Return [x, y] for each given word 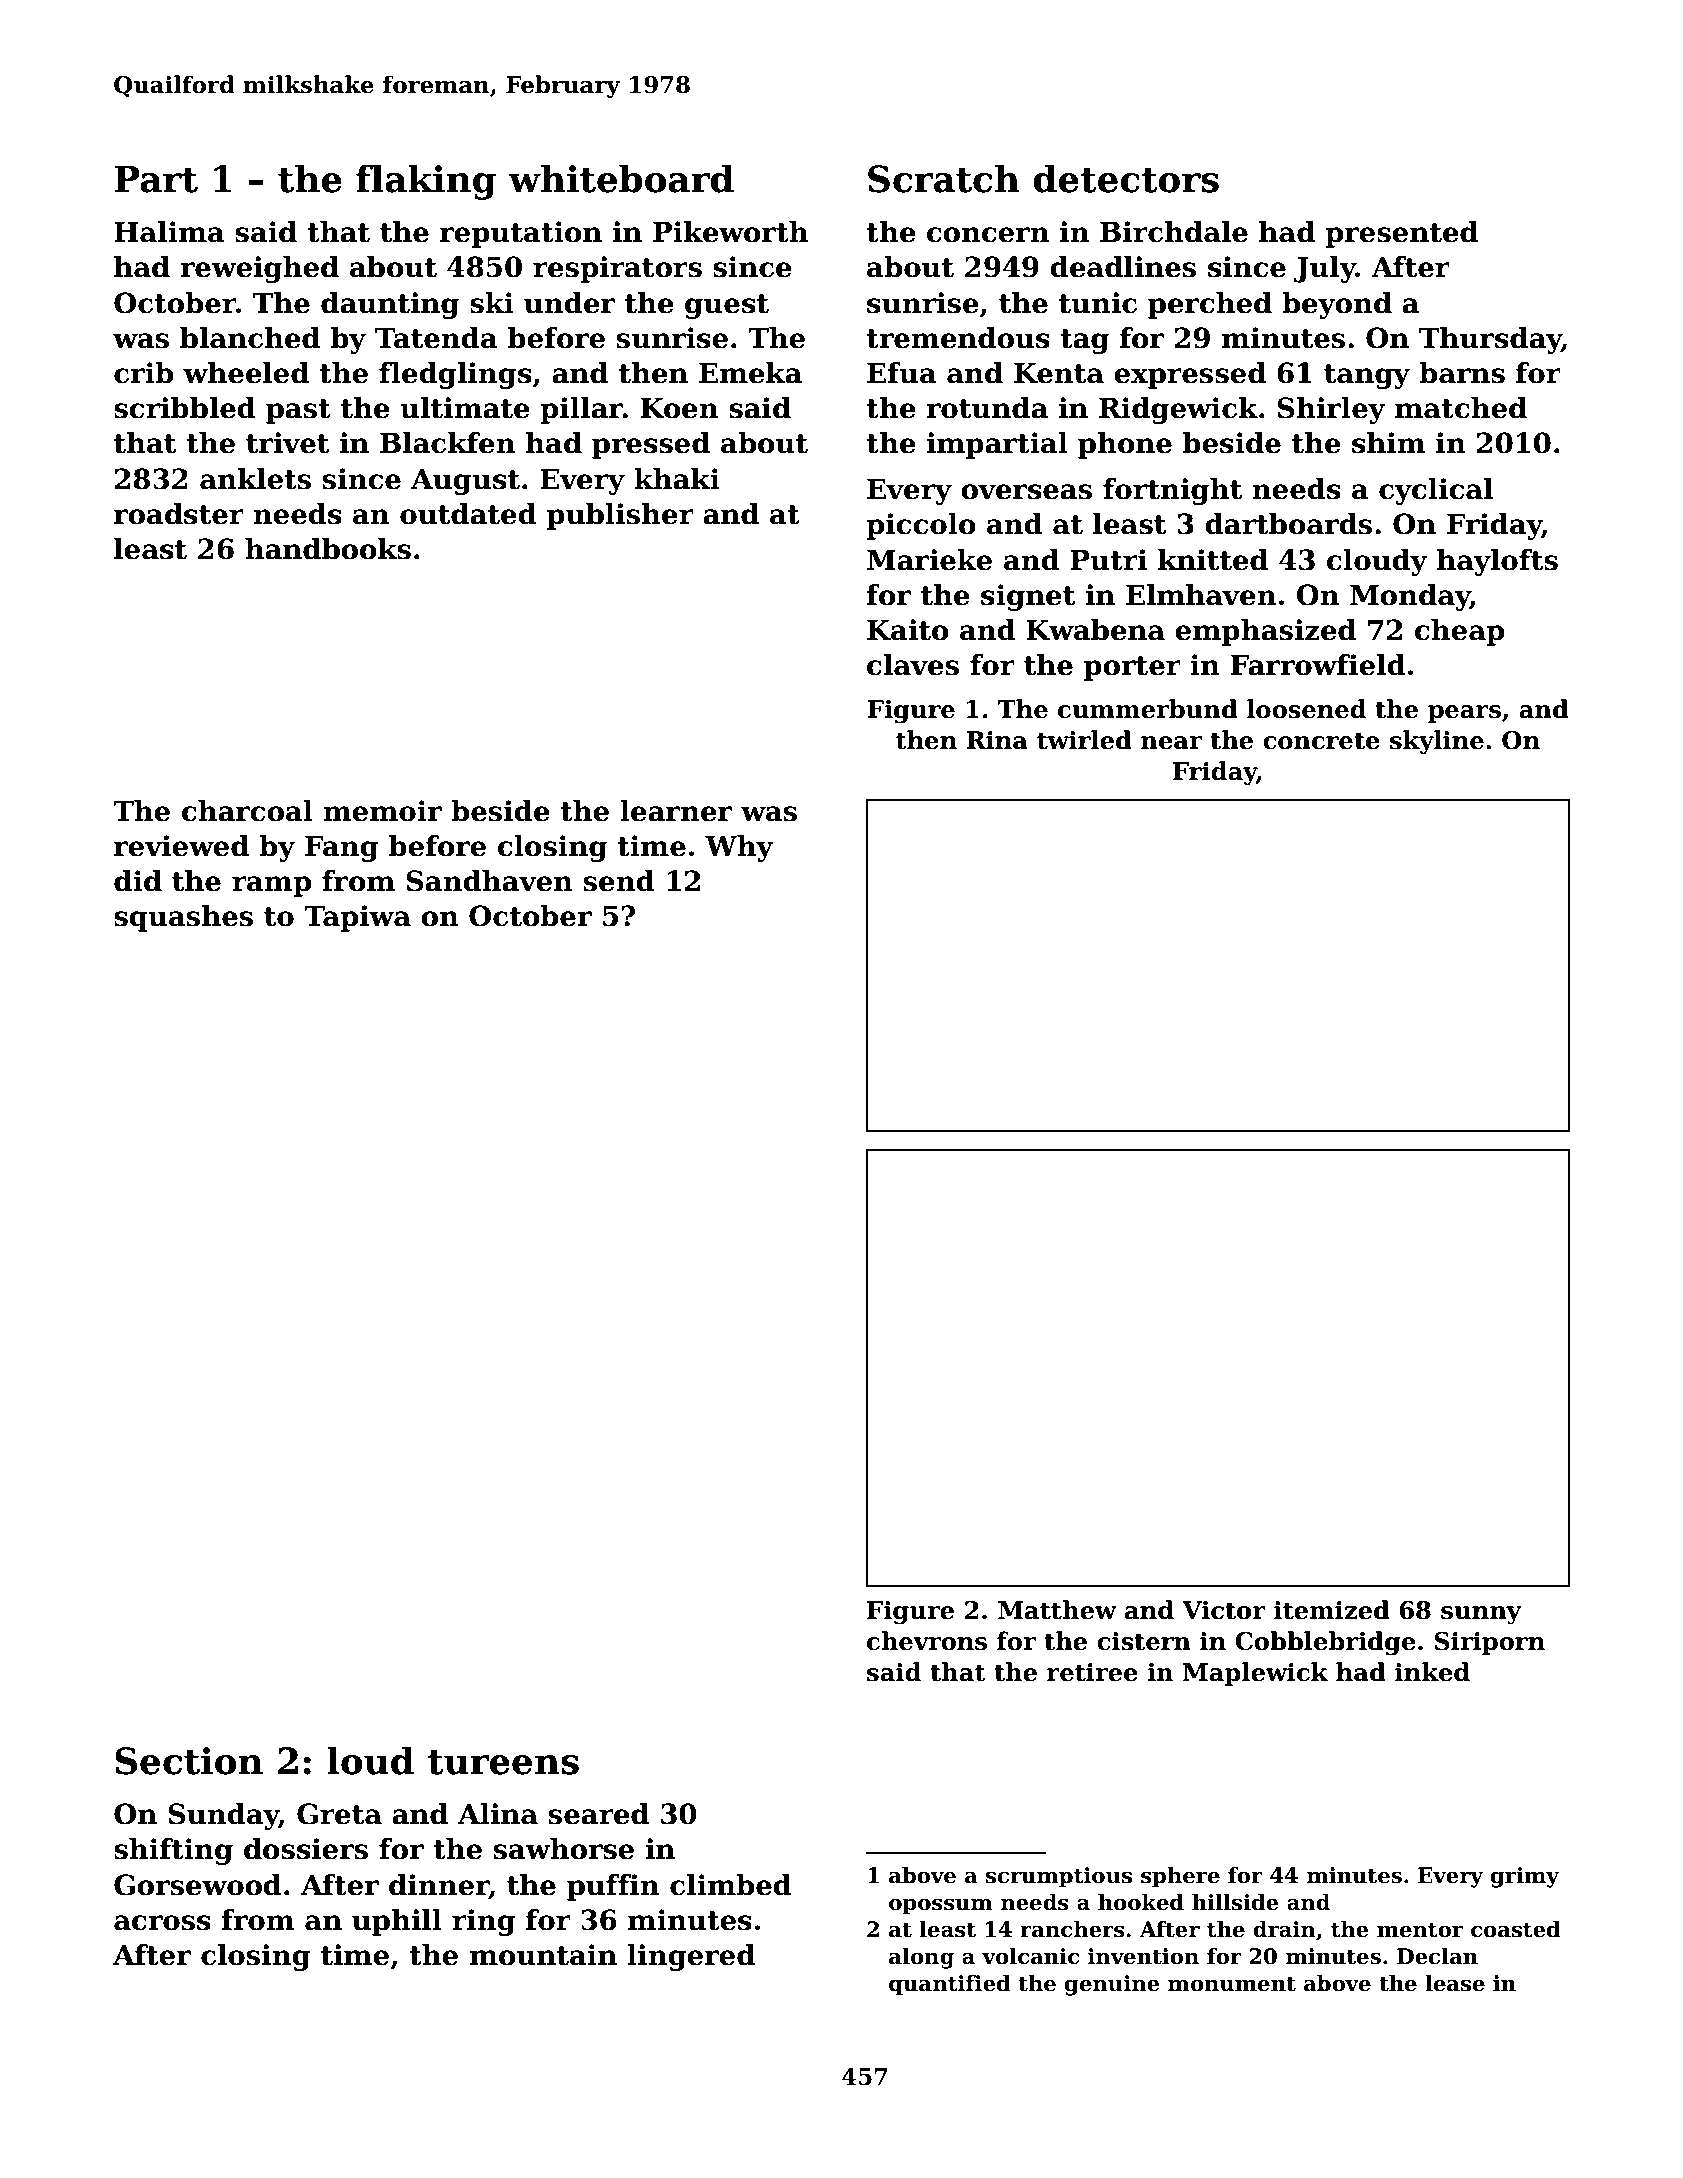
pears [1464, 714]
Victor [1224, 1610]
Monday [1410, 597]
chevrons [927, 1641]
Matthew [1057, 1610]
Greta [339, 1814]
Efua [902, 373]
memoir [382, 811]
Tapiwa [357, 918]
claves [913, 665]
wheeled [246, 373]
